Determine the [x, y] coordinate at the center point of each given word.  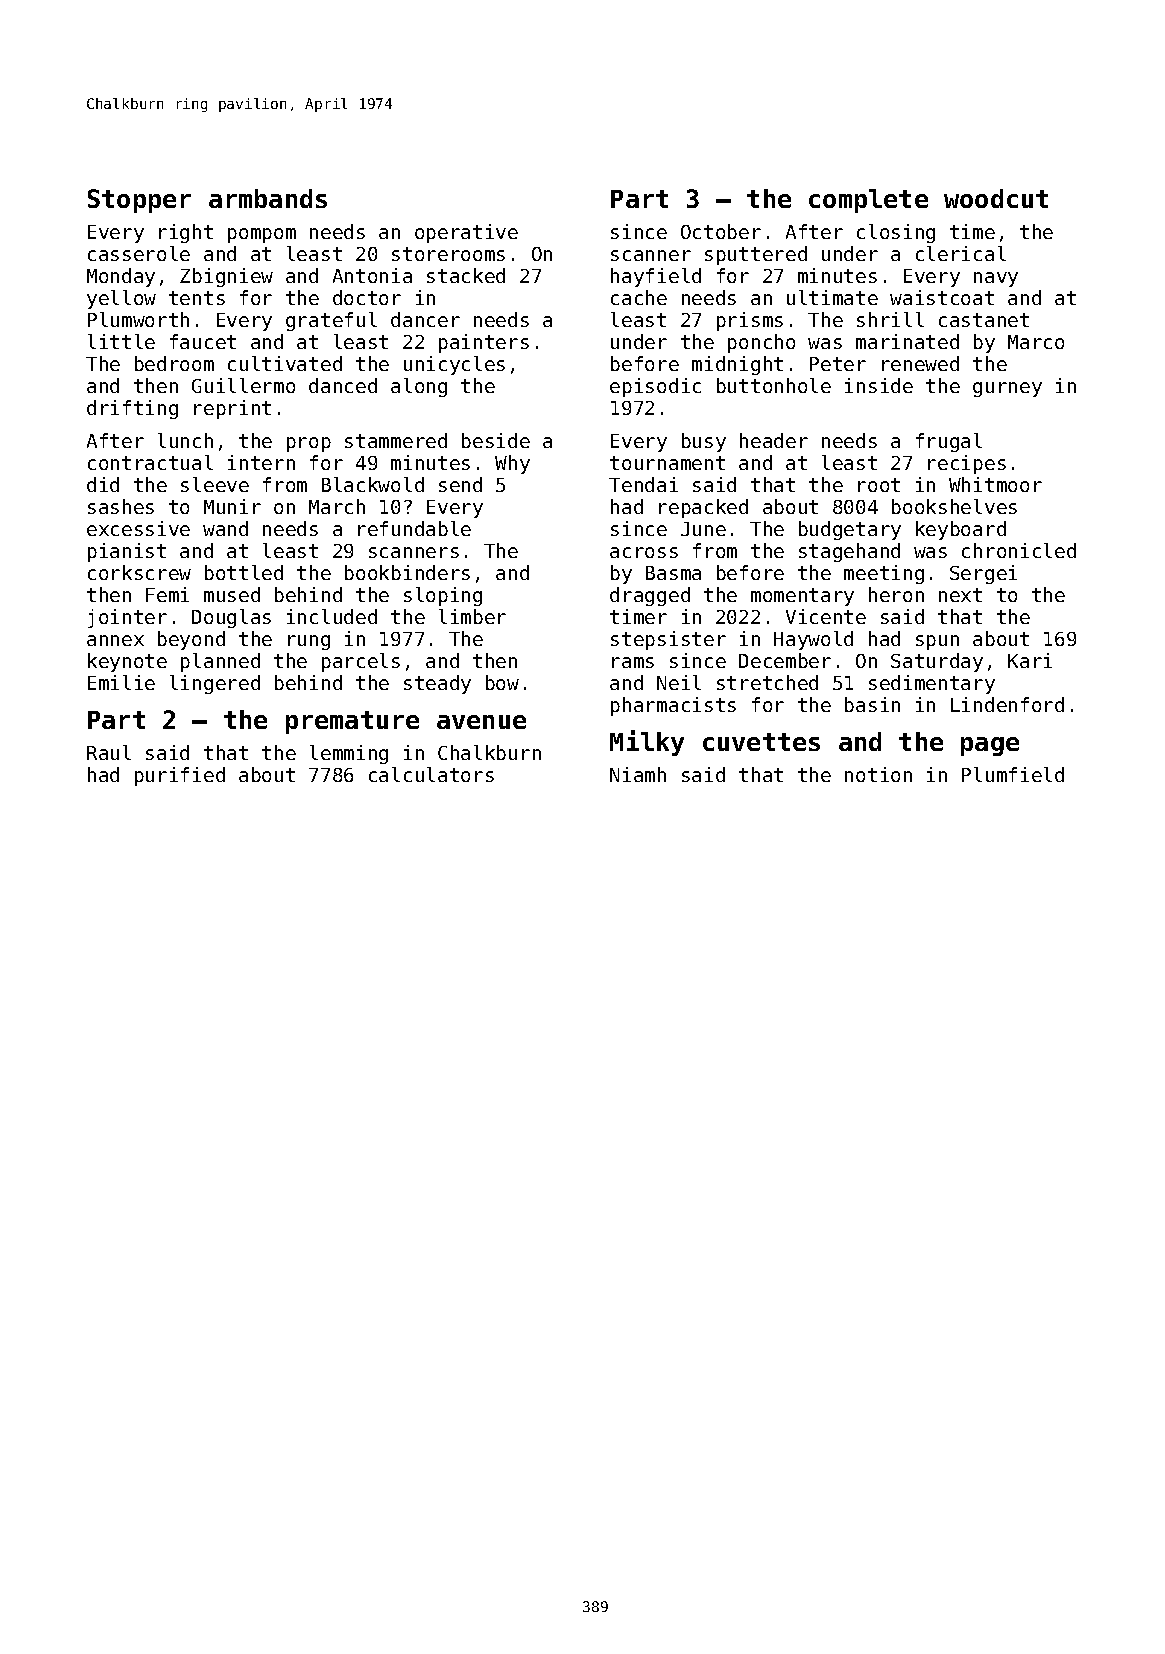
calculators [431, 774]
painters [484, 343]
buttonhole [774, 385]
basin [872, 704]
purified [180, 776]
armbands [268, 198]
